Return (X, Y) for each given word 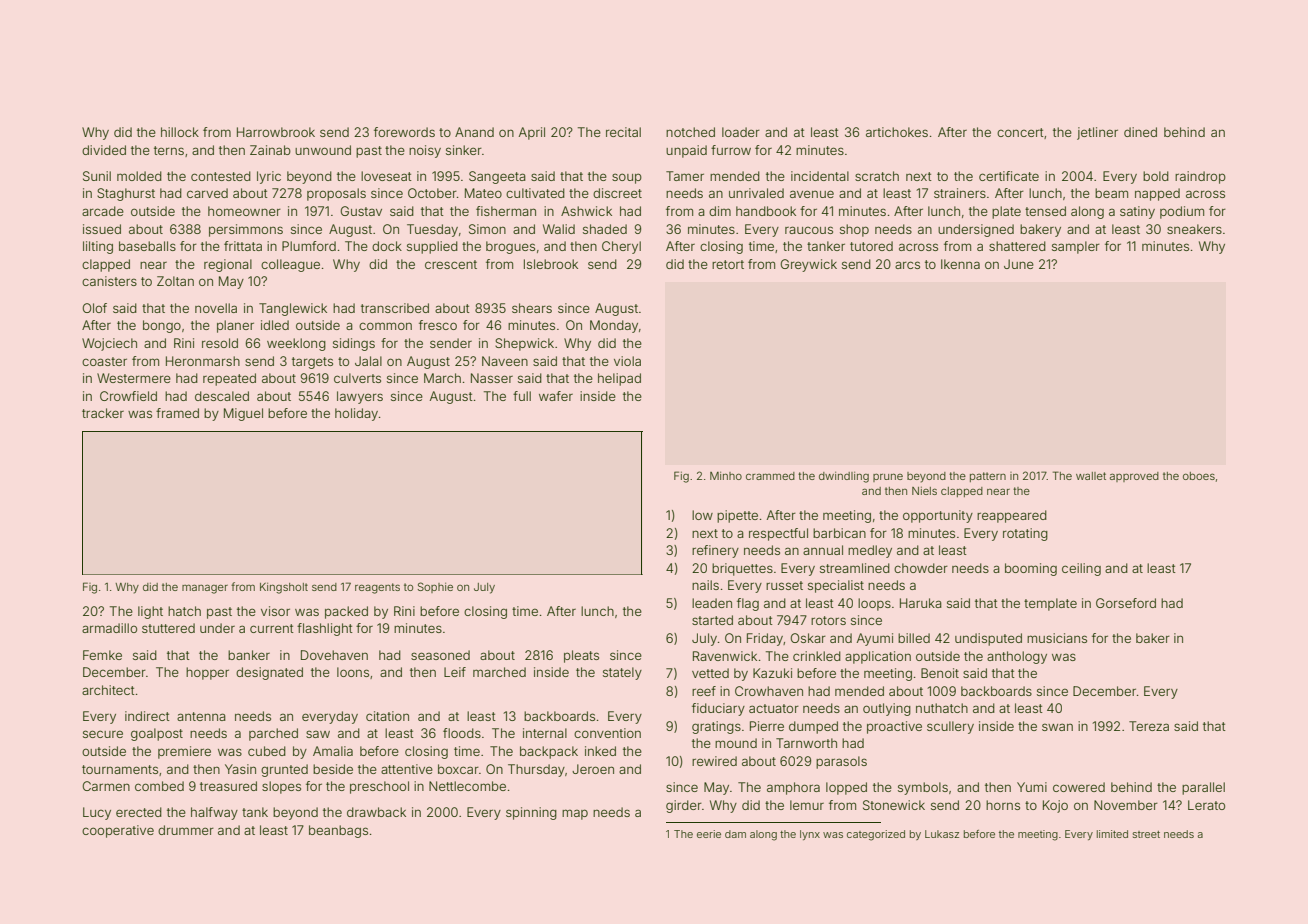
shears (532, 308)
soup (627, 178)
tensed (1045, 211)
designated (269, 673)
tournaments (120, 769)
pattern (988, 477)
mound (736, 743)
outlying (887, 709)
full (522, 396)
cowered (1079, 787)
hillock (180, 132)
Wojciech (109, 344)
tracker (103, 413)
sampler (1076, 247)
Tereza (1149, 726)
